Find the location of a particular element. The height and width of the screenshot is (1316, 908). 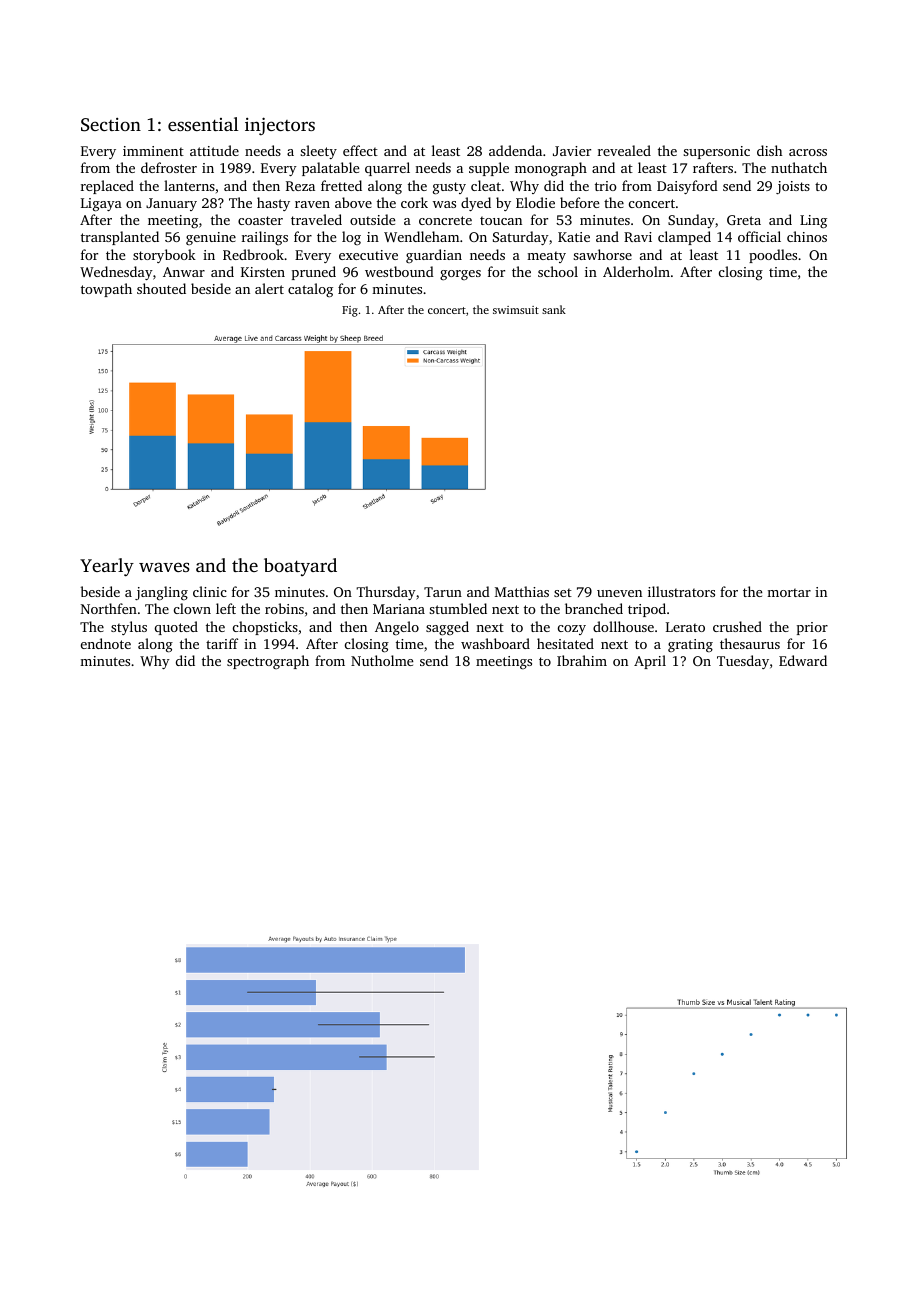

lanterns is located at coordinates (189, 185).
